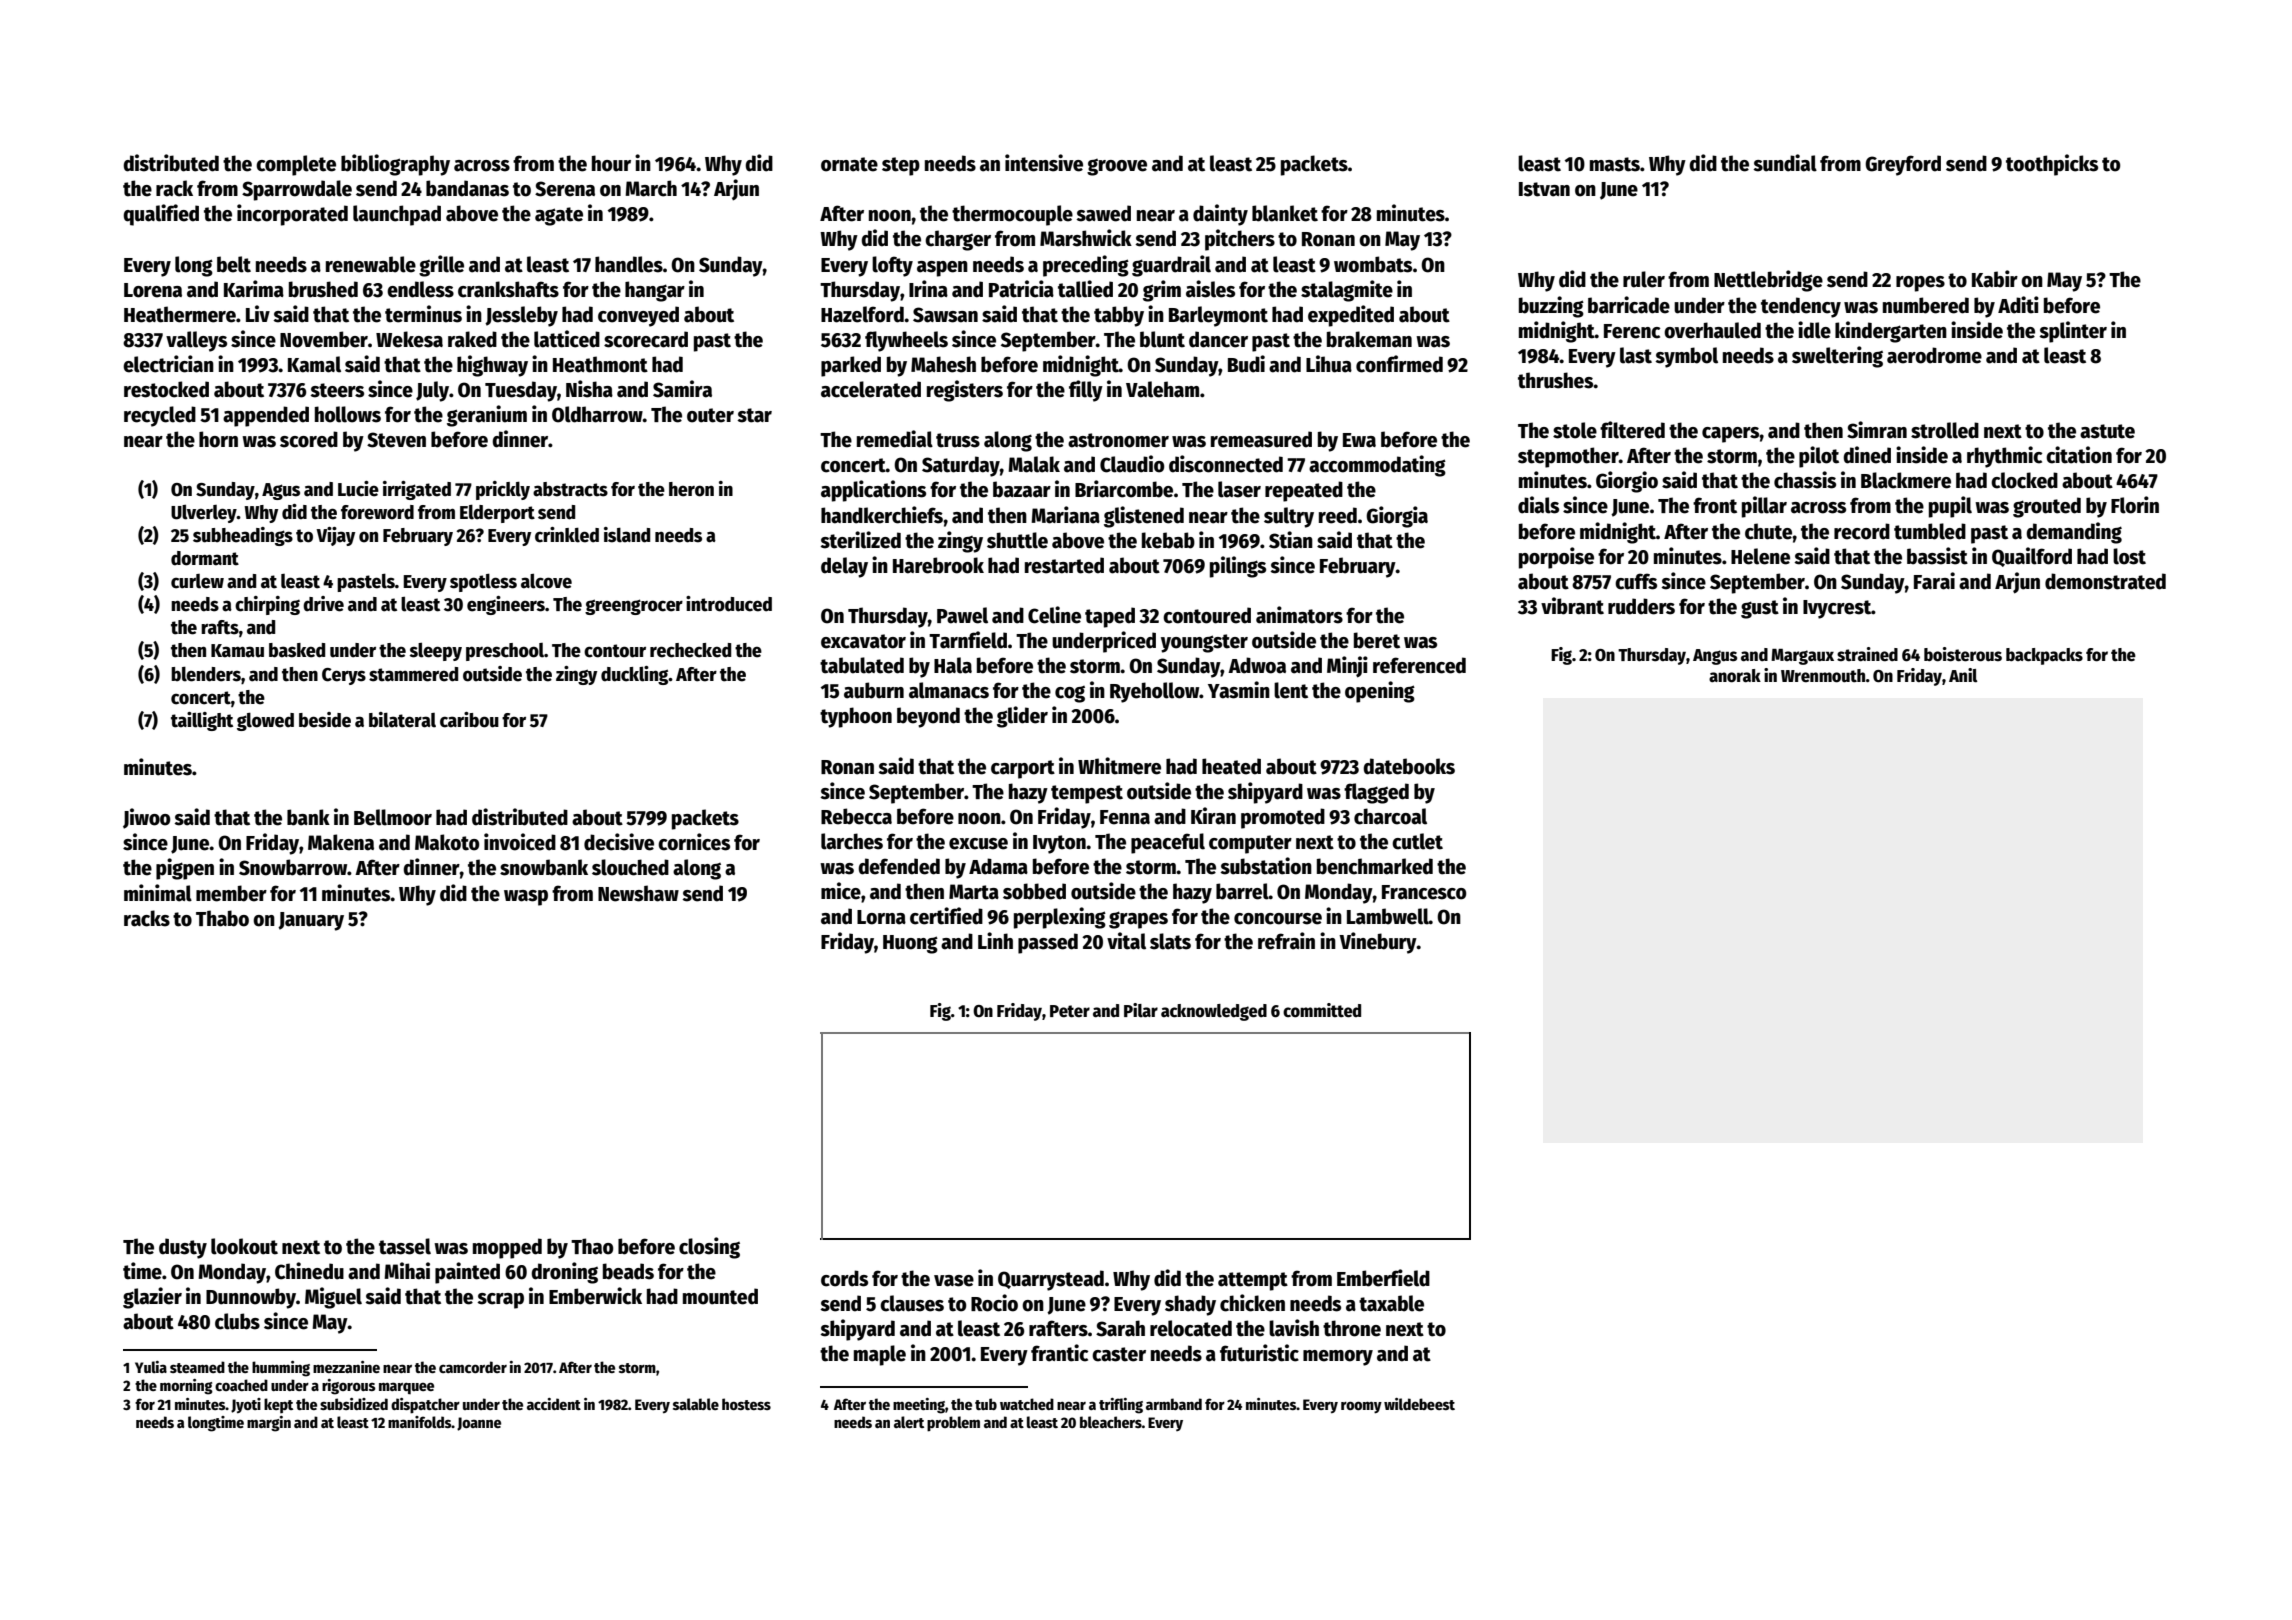 The width and height of the screenshot is (2292, 1620). Describe the element at coordinates (2073, 332) in the screenshot. I see `splinter` at that location.
